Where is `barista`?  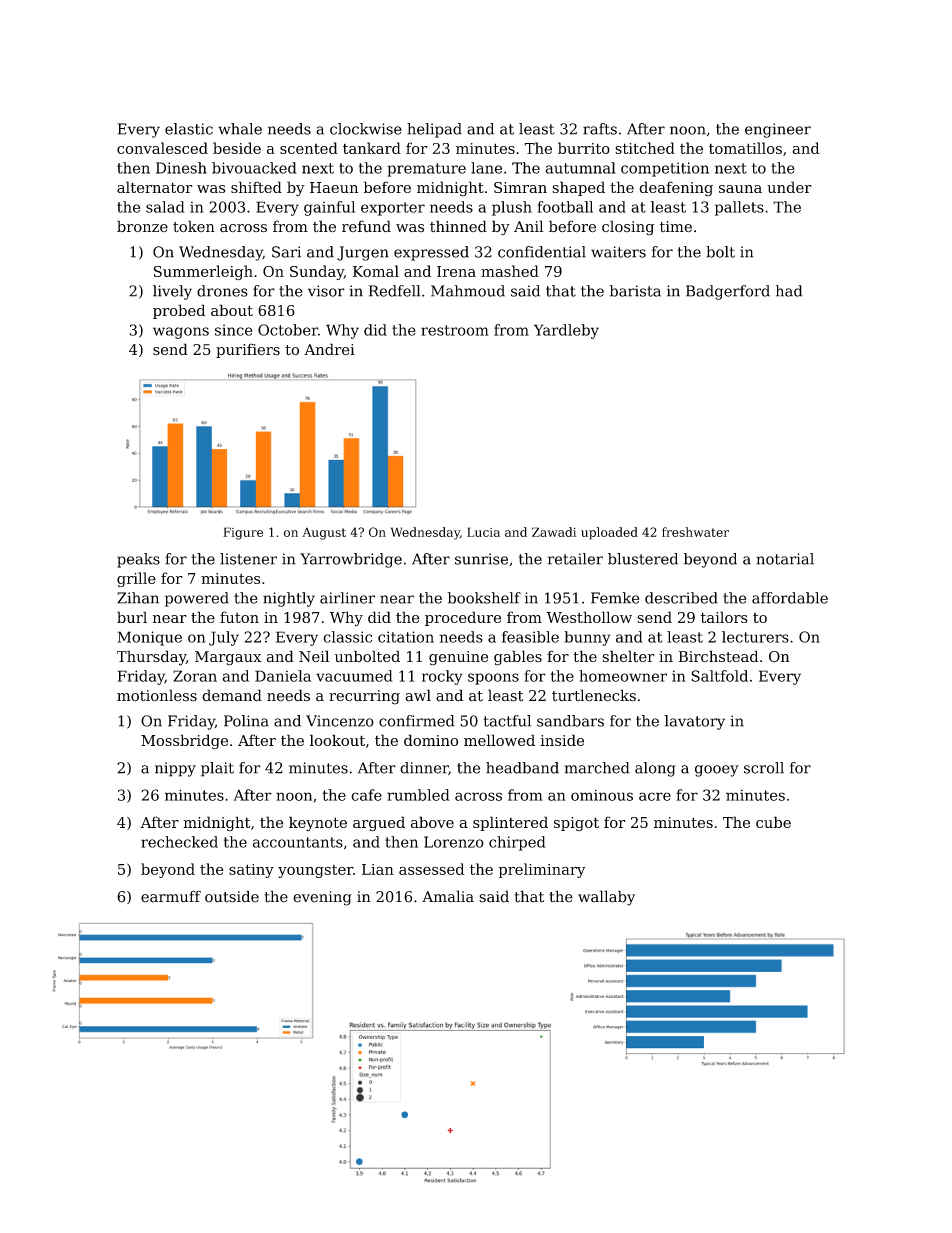 barista is located at coordinates (635, 291).
